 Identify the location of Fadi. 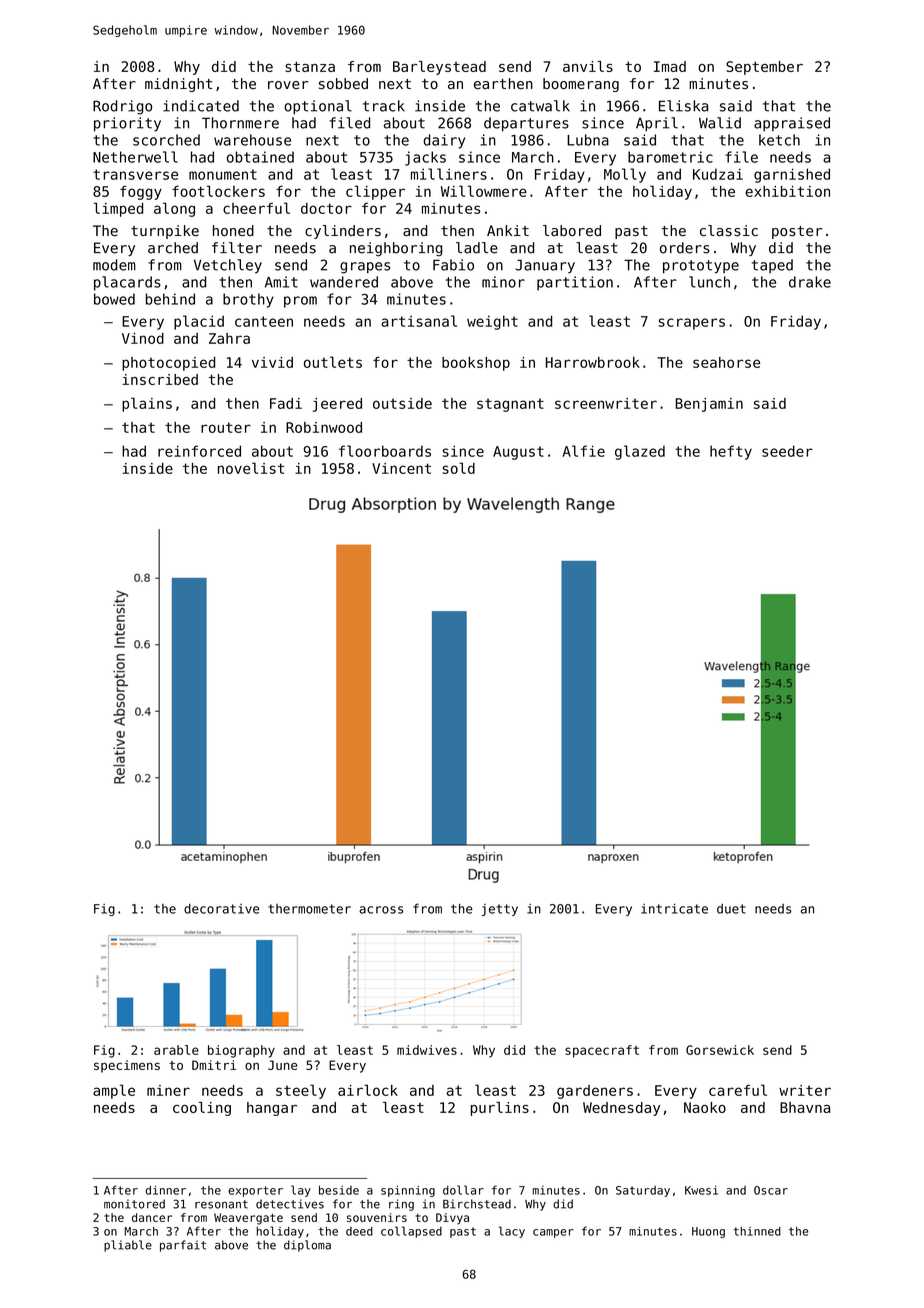
(286, 403).
